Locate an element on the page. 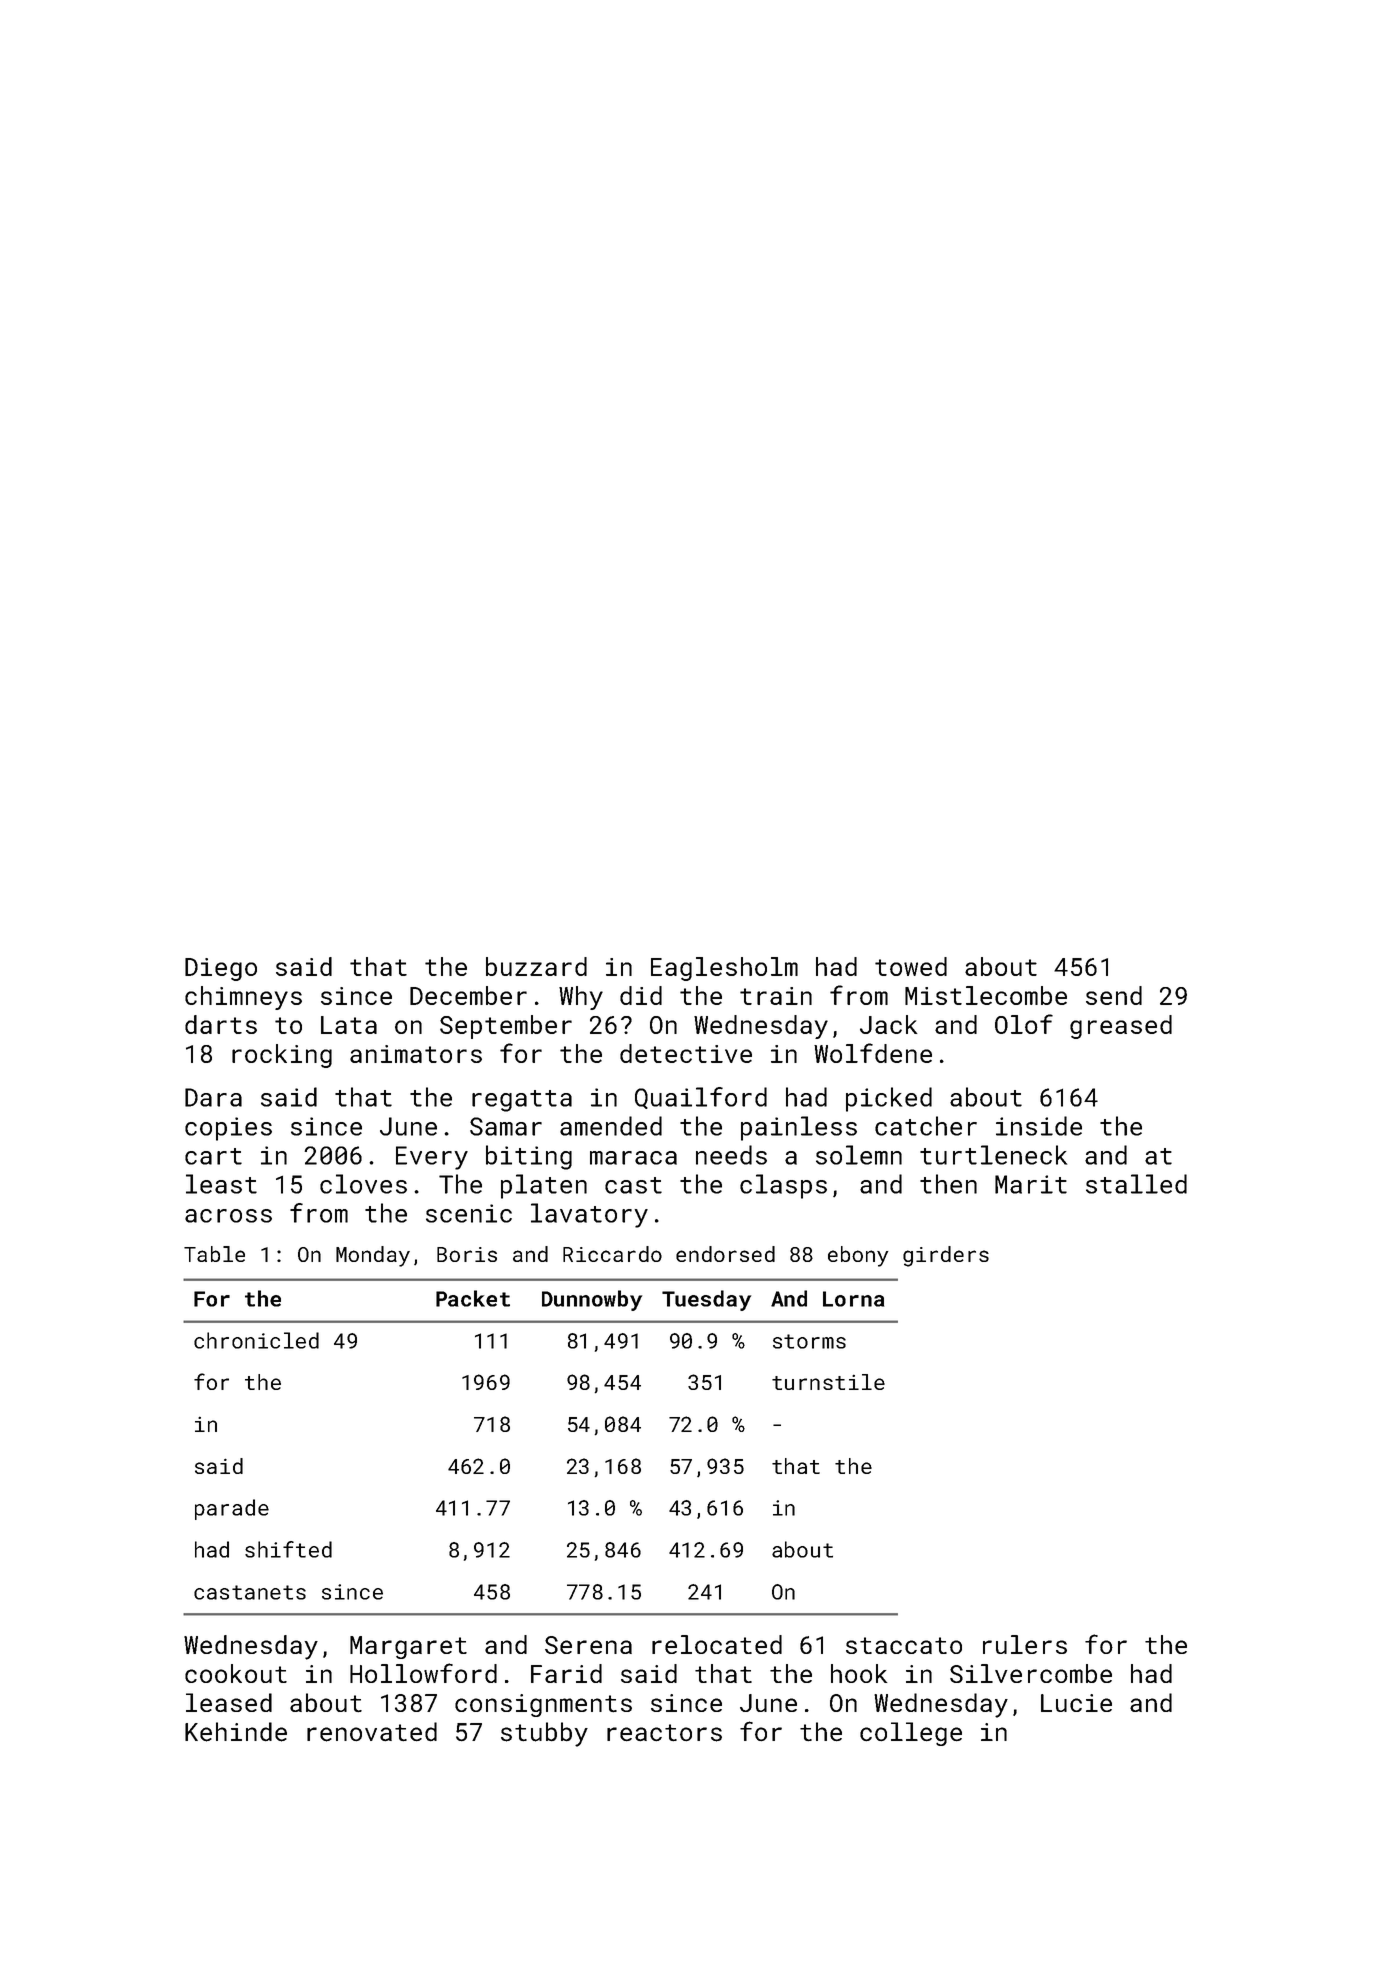 This document has height=1969, width=1386. chronicled is located at coordinates (256, 1340).
